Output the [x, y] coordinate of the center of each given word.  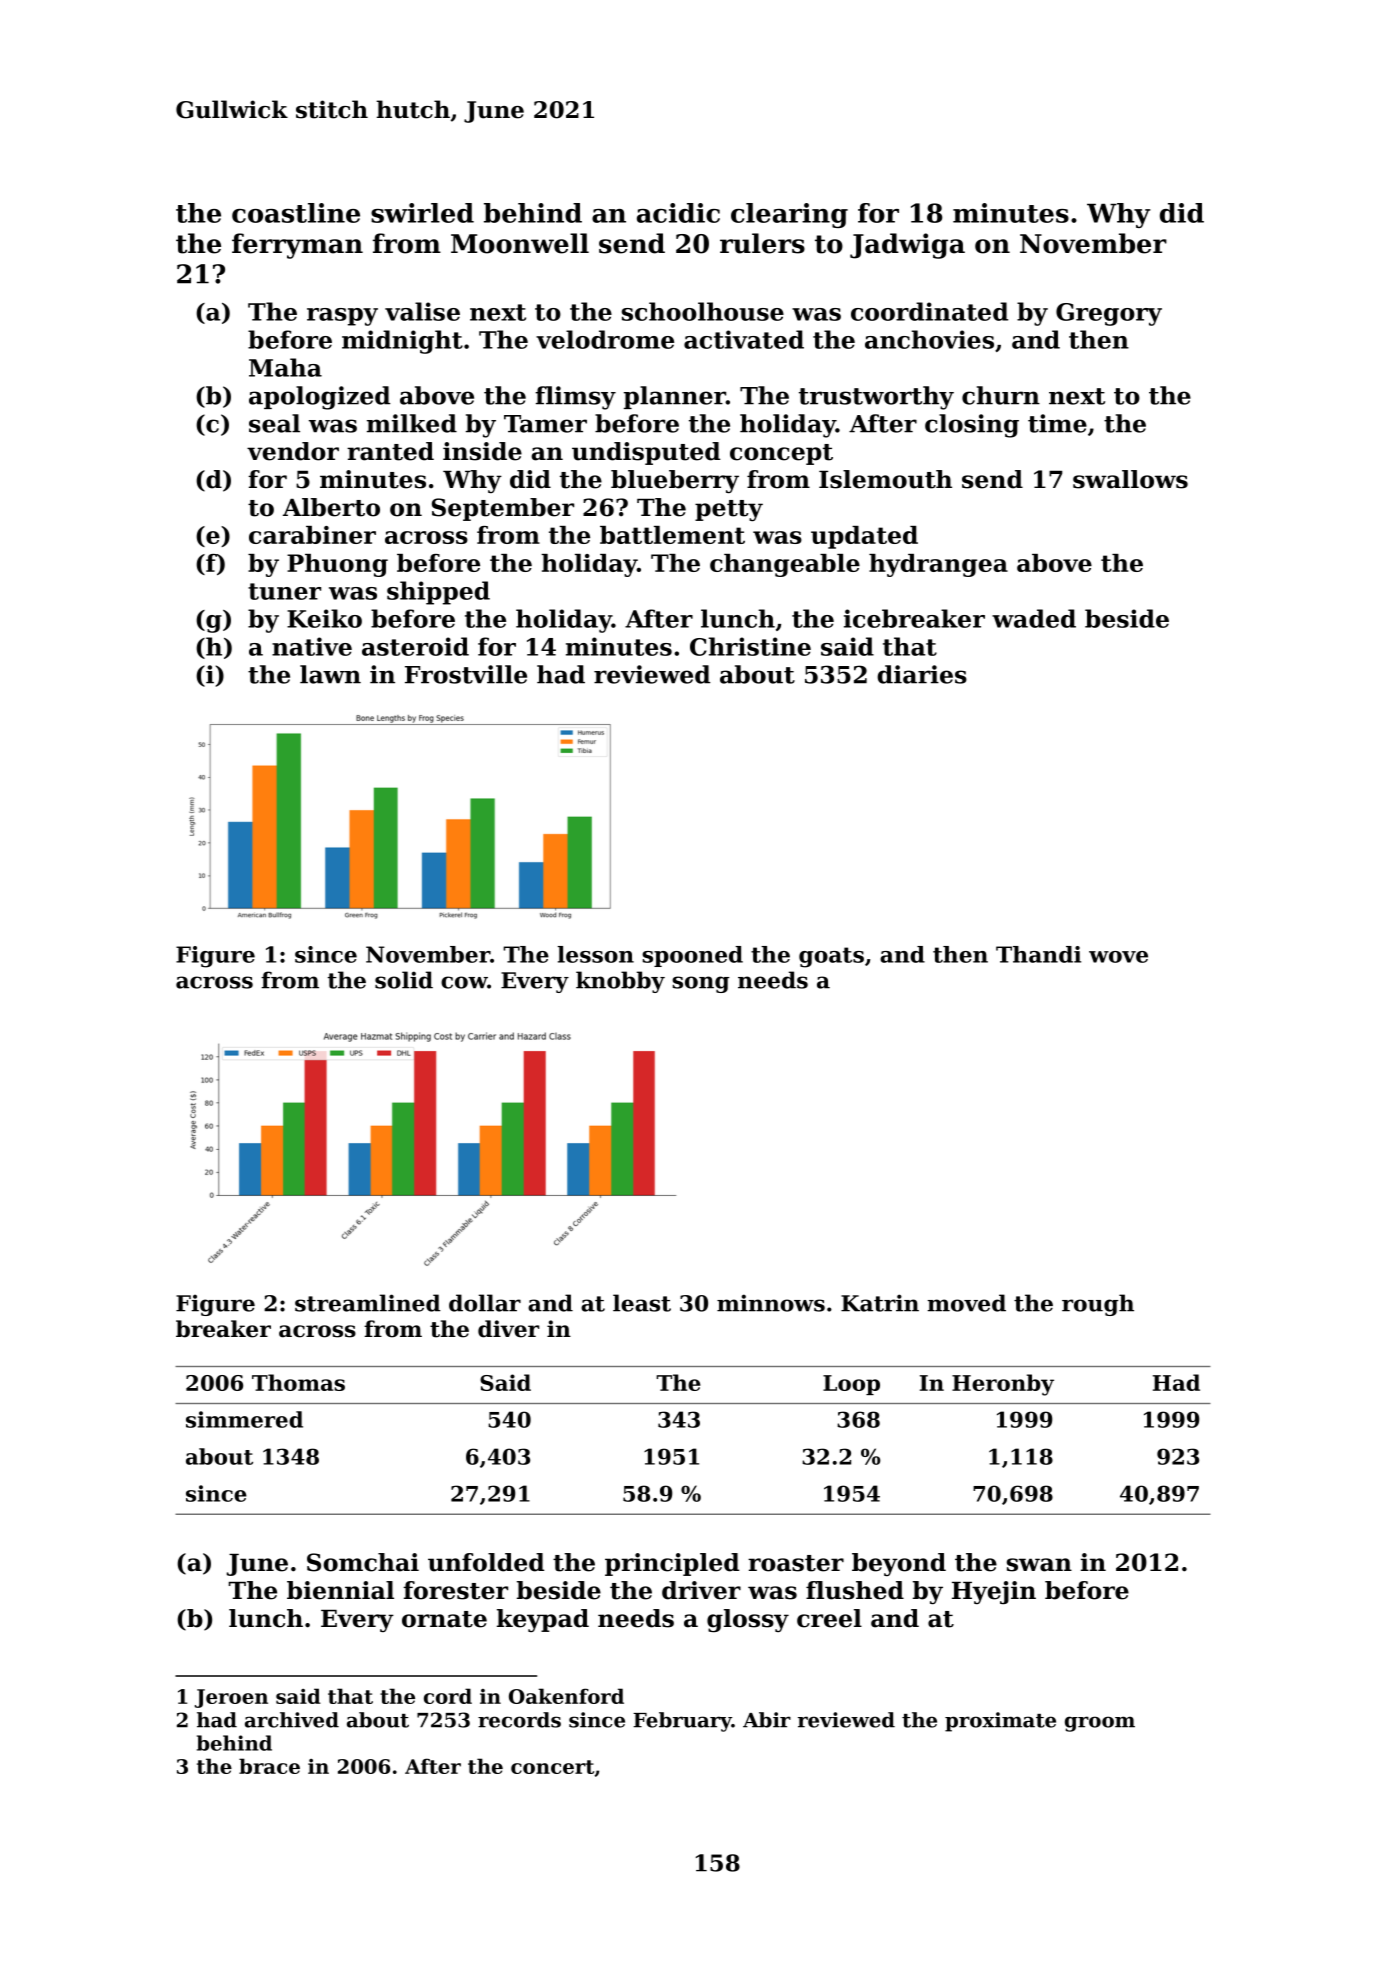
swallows [1130, 479]
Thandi [1038, 954]
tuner [284, 591]
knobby [620, 982]
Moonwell [520, 243]
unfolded [486, 1562]
